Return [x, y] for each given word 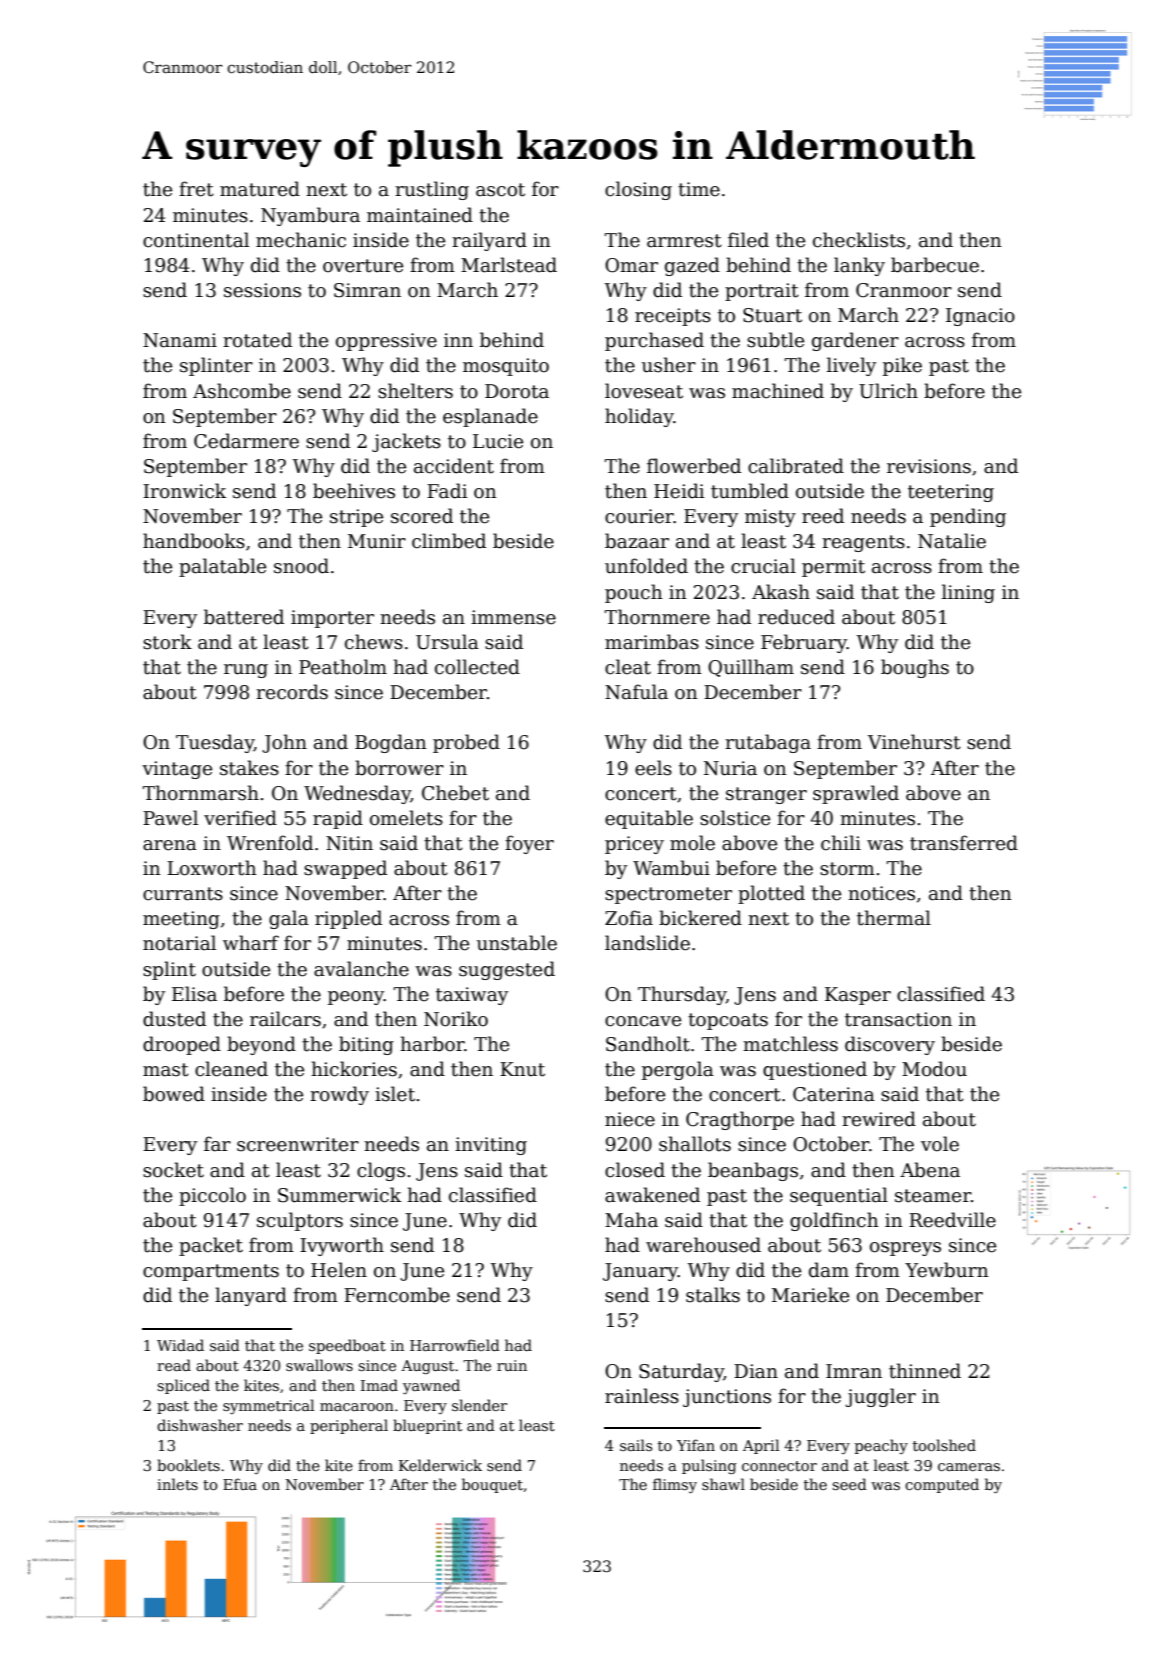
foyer [529, 844]
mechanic [301, 240]
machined [778, 391]
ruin [512, 1365]
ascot [500, 190]
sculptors [300, 1221]
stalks [713, 1295]
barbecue [935, 265]
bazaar [637, 541]
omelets [406, 818]
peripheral [349, 1426]
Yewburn [947, 1270]
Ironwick [184, 491]
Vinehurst [914, 742]
